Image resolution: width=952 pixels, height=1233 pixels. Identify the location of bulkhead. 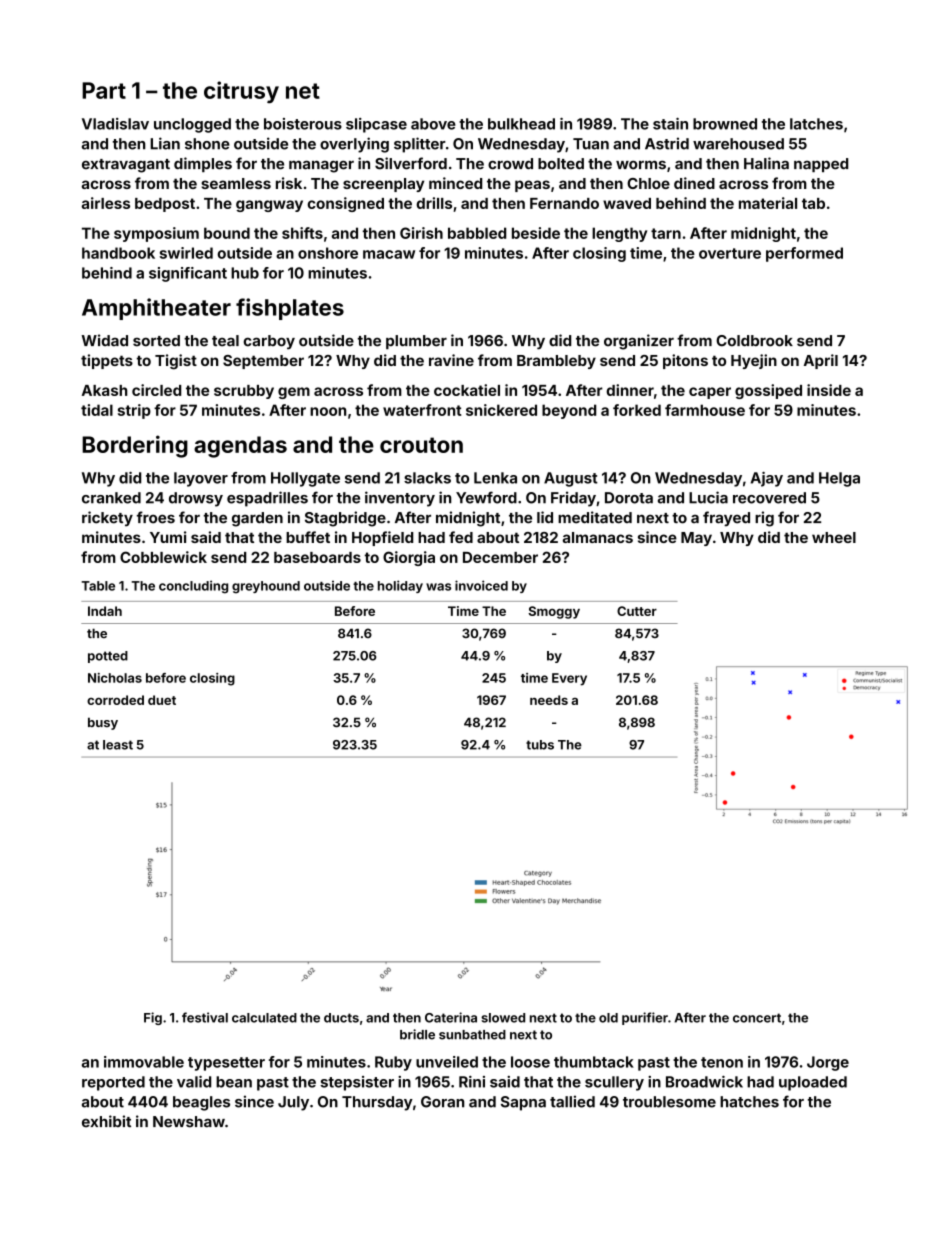
(521, 124).
